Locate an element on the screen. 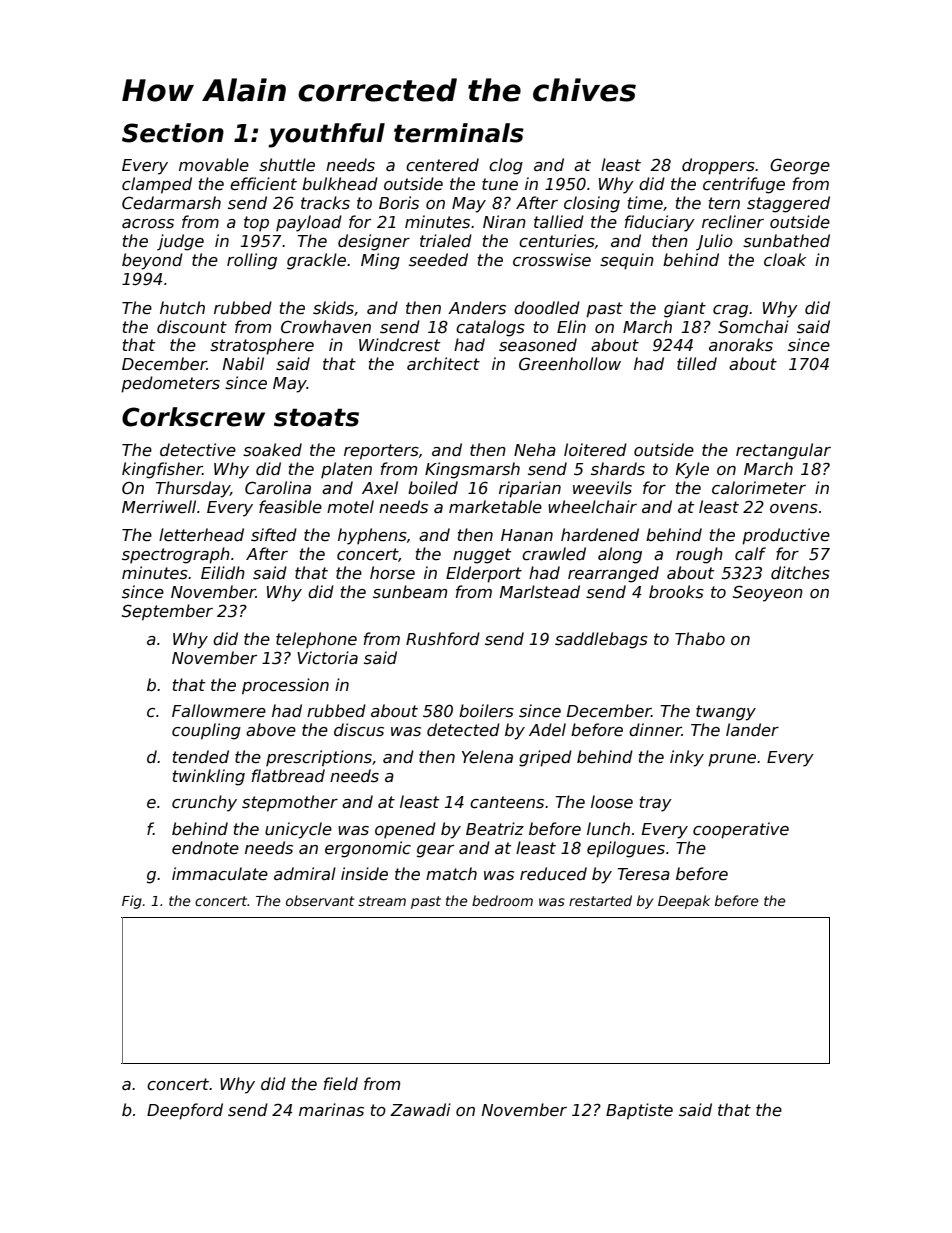 The width and height of the screenshot is (952, 1233). spectrograph is located at coordinates (176, 555).
